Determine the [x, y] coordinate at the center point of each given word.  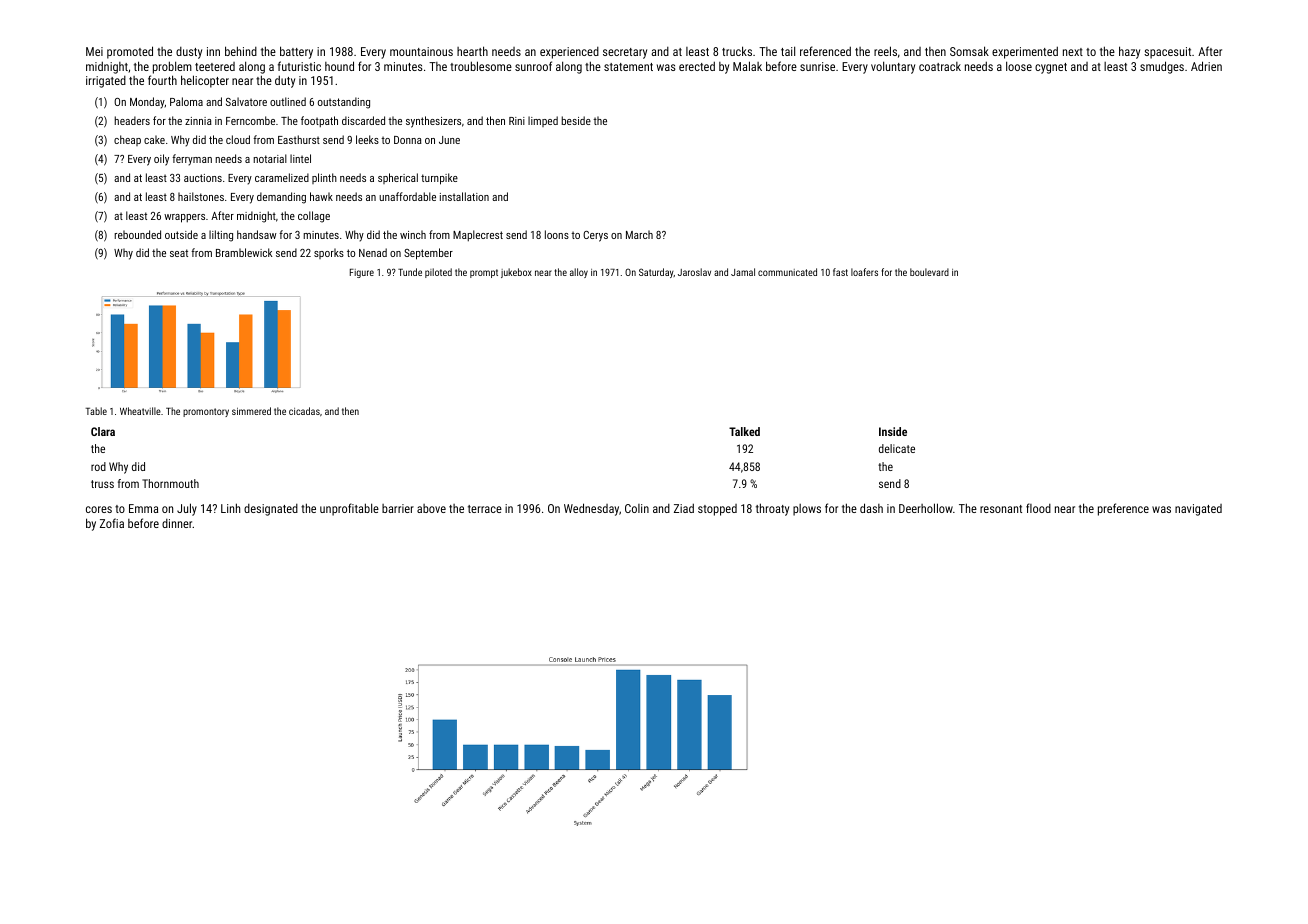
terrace [485, 509]
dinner [177, 523]
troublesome [481, 66]
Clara [103, 431]
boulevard [929, 272]
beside [576, 120]
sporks [329, 253]
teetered [215, 66]
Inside [893, 431]
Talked [744, 431]
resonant [1001, 509]
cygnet [1051, 68]
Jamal [743, 272]
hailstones [201, 196]
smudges [1162, 67]
